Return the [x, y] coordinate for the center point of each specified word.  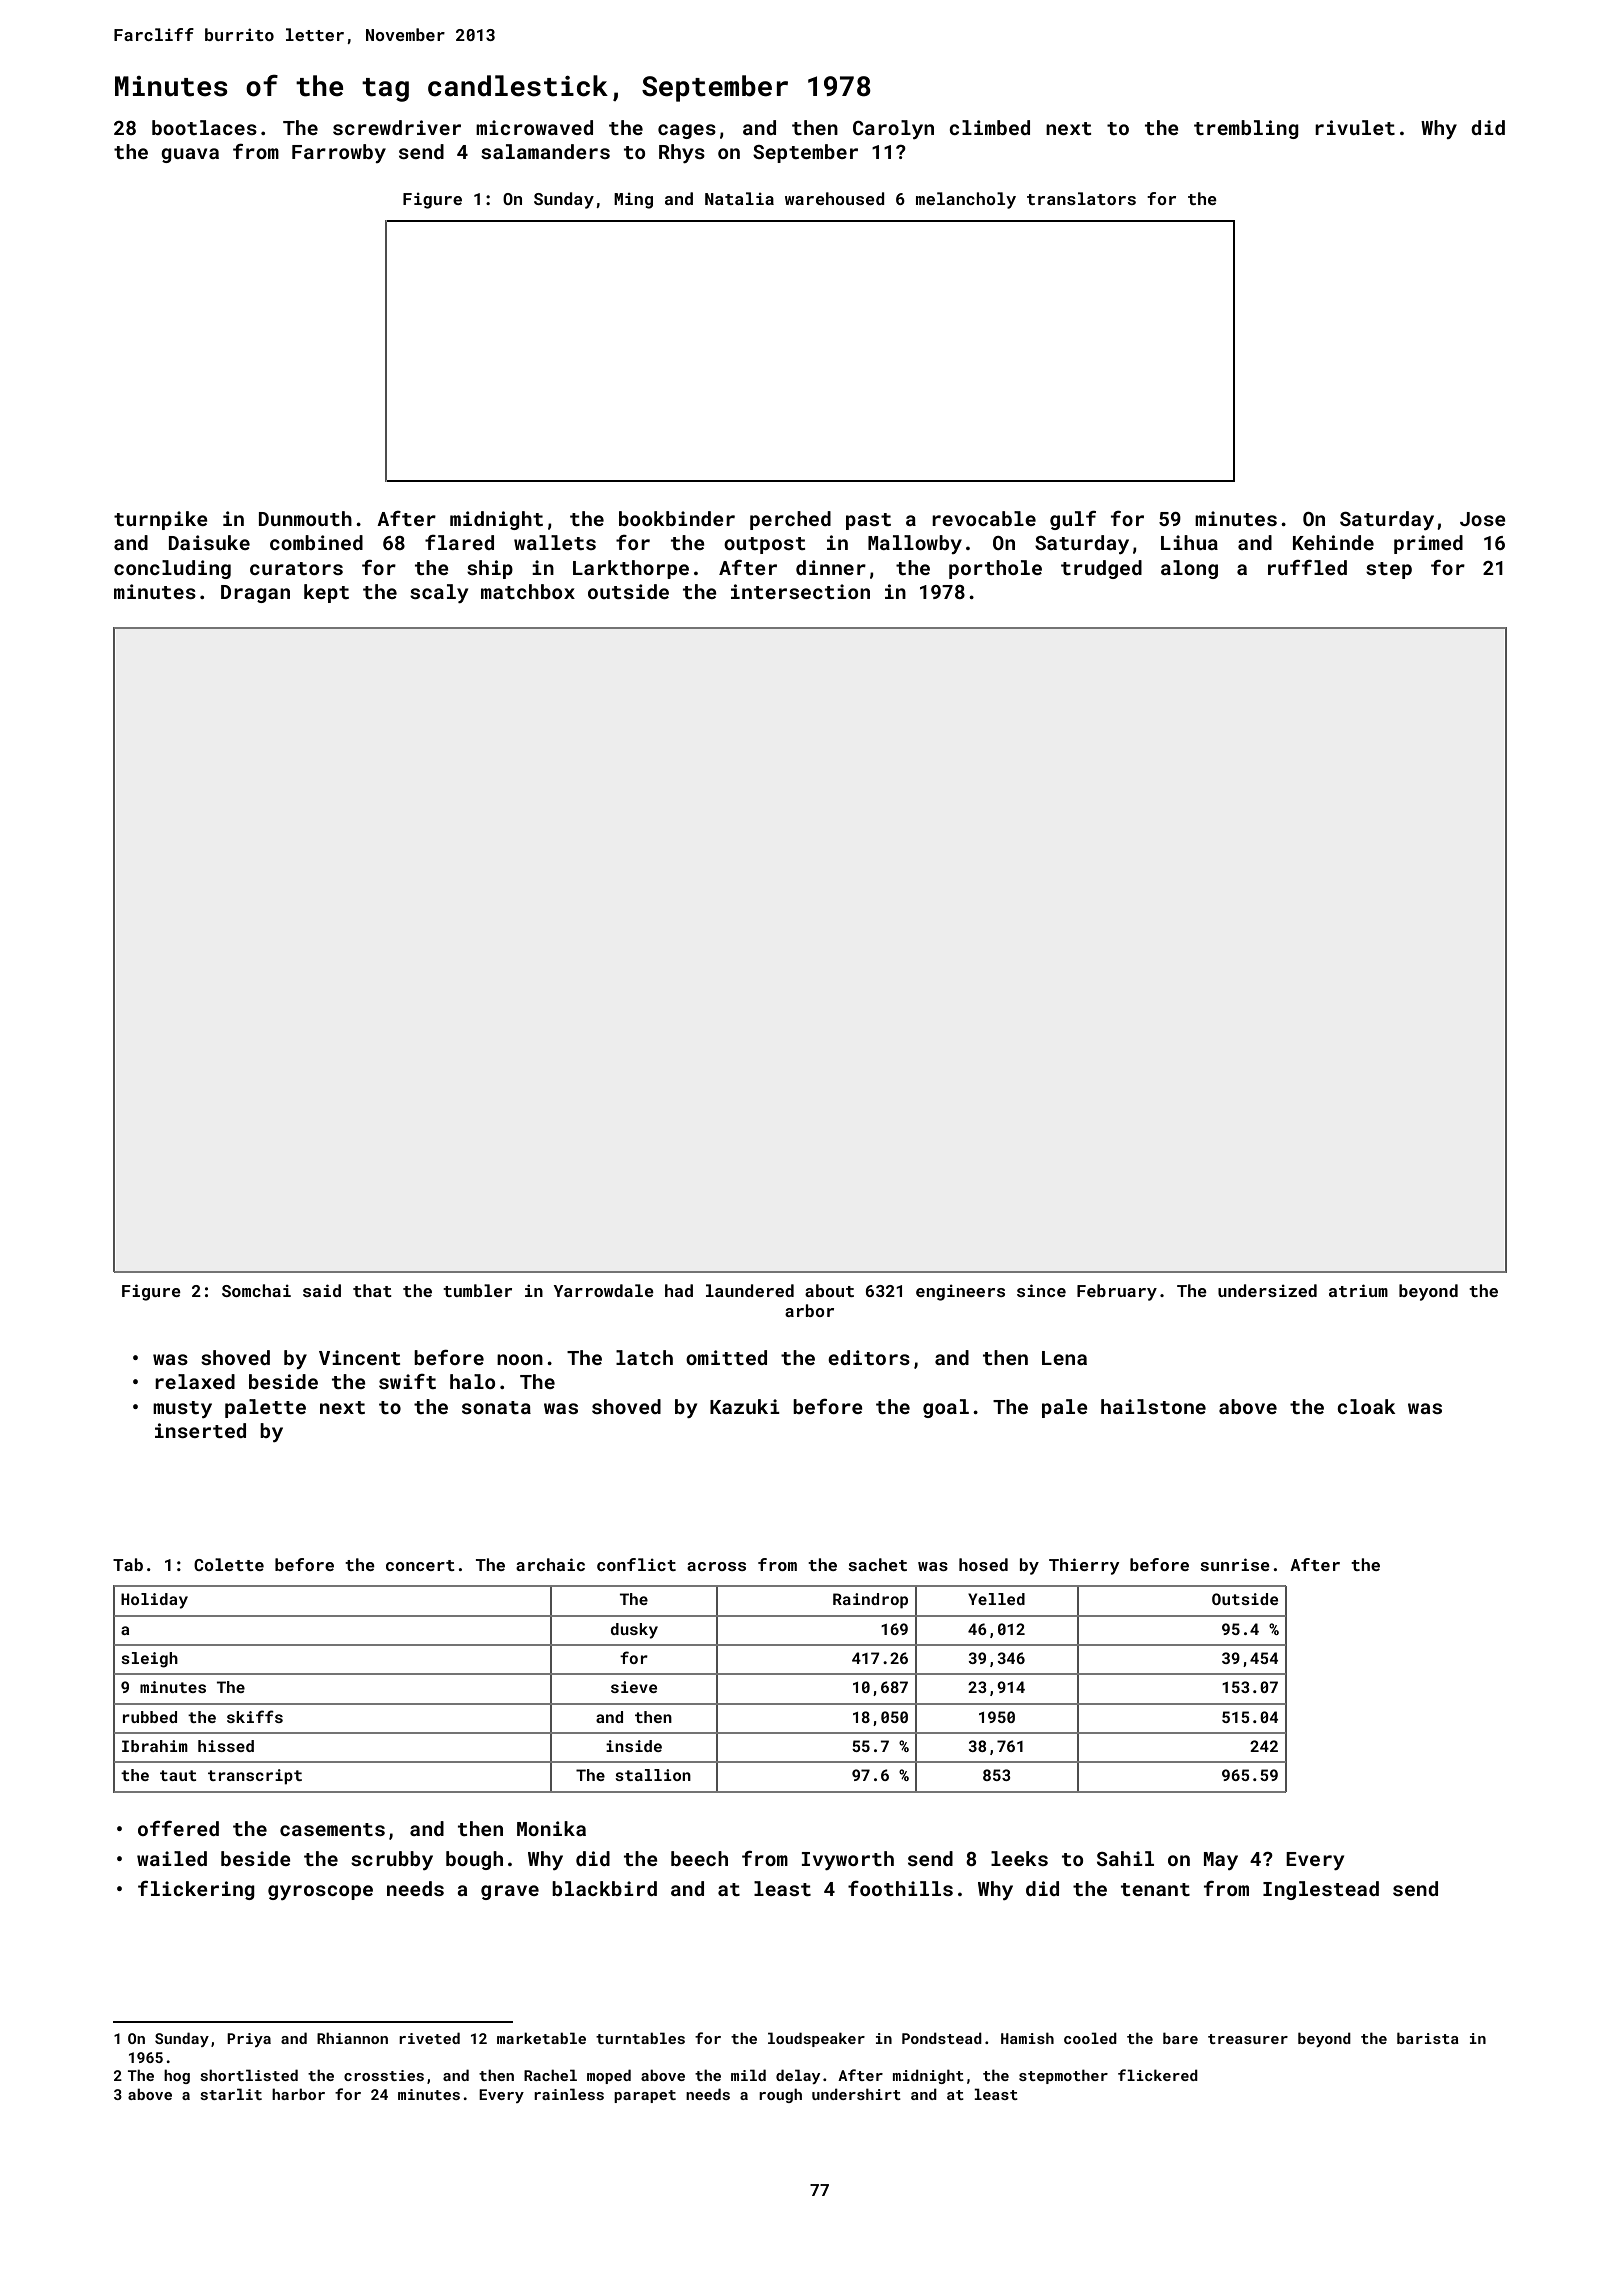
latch [644, 1357]
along [1189, 569]
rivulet [1355, 127]
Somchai [256, 1290]
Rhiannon [352, 2038]
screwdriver [397, 127]
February [1117, 1292]
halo [472, 1381]
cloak [1366, 1406]
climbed [989, 127]
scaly [439, 593]
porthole [995, 569]
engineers [960, 1292]
